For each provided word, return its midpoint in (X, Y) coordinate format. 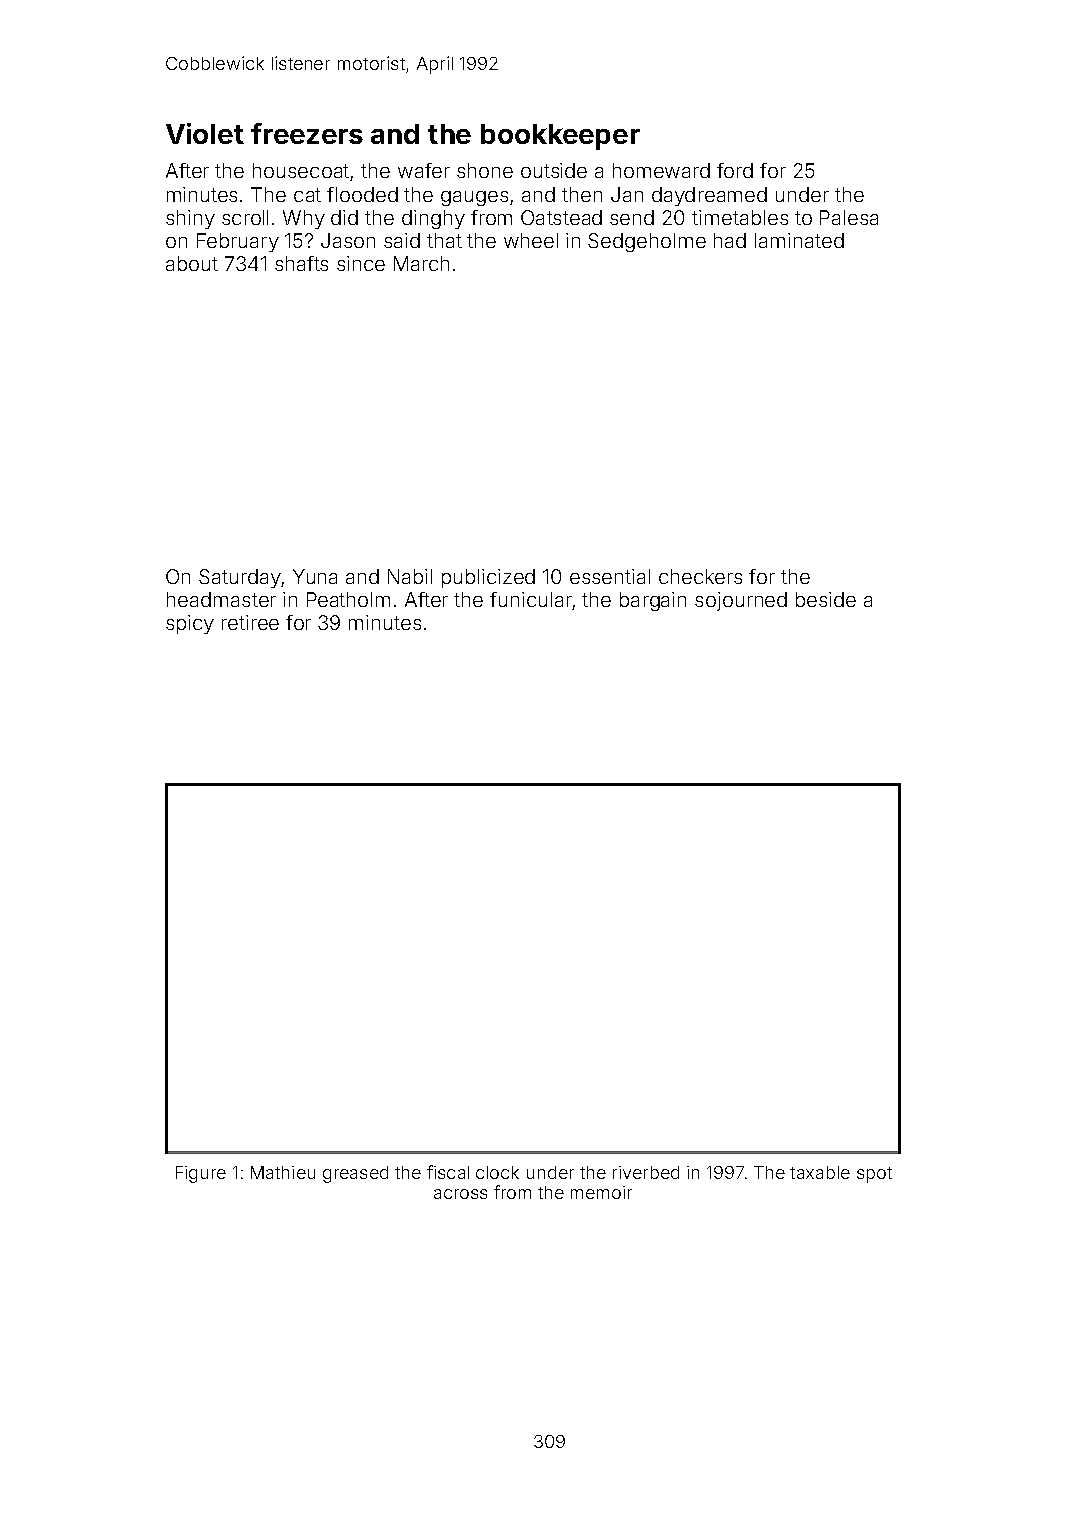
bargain (653, 601)
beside (826, 599)
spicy (190, 624)
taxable (820, 1172)
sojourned (741, 601)
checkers (700, 576)
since (361, 263)
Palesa (849, 217)
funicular (531, 599)
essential (610, 576)
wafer (424, 170)
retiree (250, 622)
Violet (205, 133)
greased (355, 1174)
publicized (488, 578)
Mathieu (283, 1172)
